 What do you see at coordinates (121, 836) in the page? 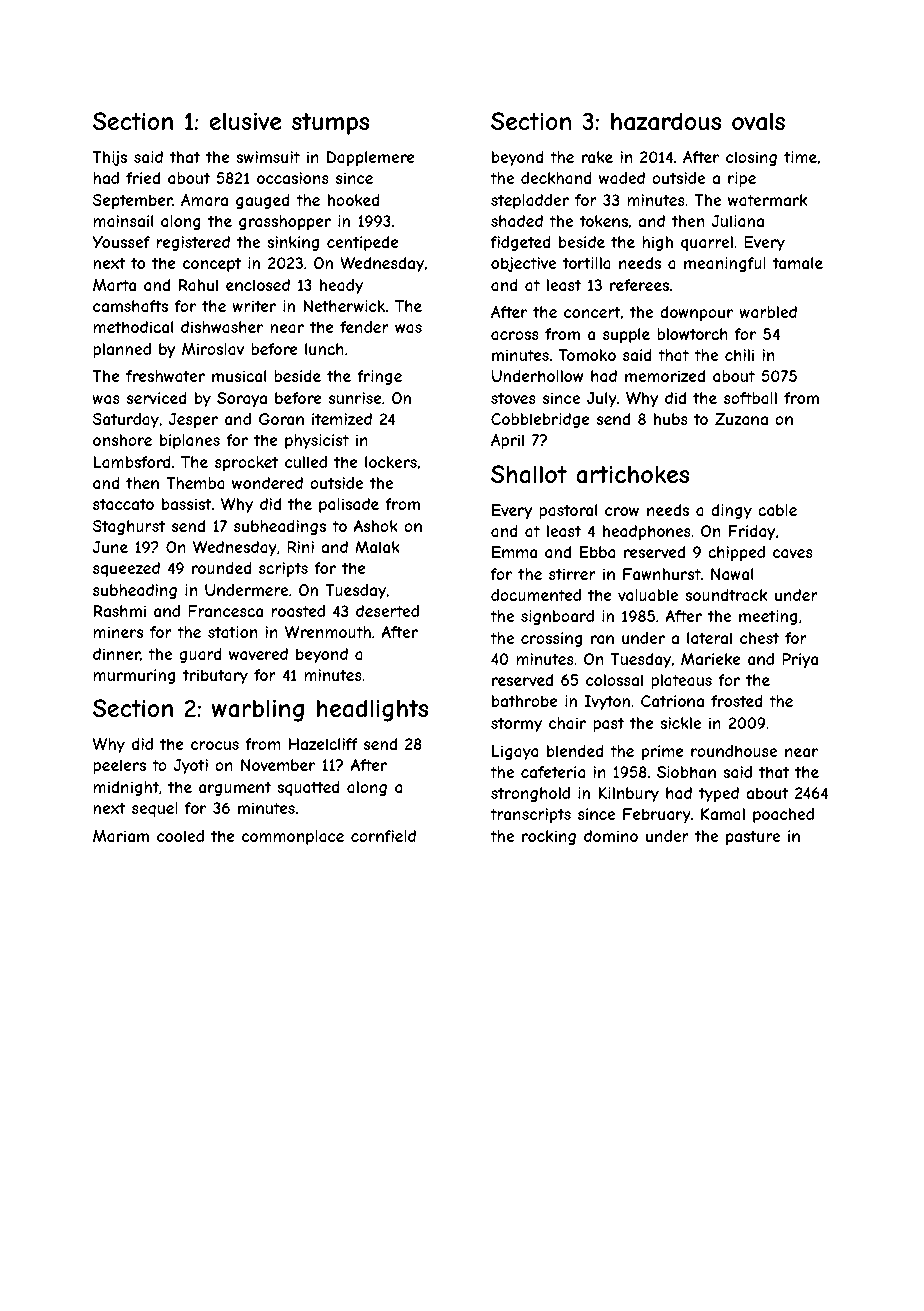
I see `Mariam` at bounding box center [121, 836].
